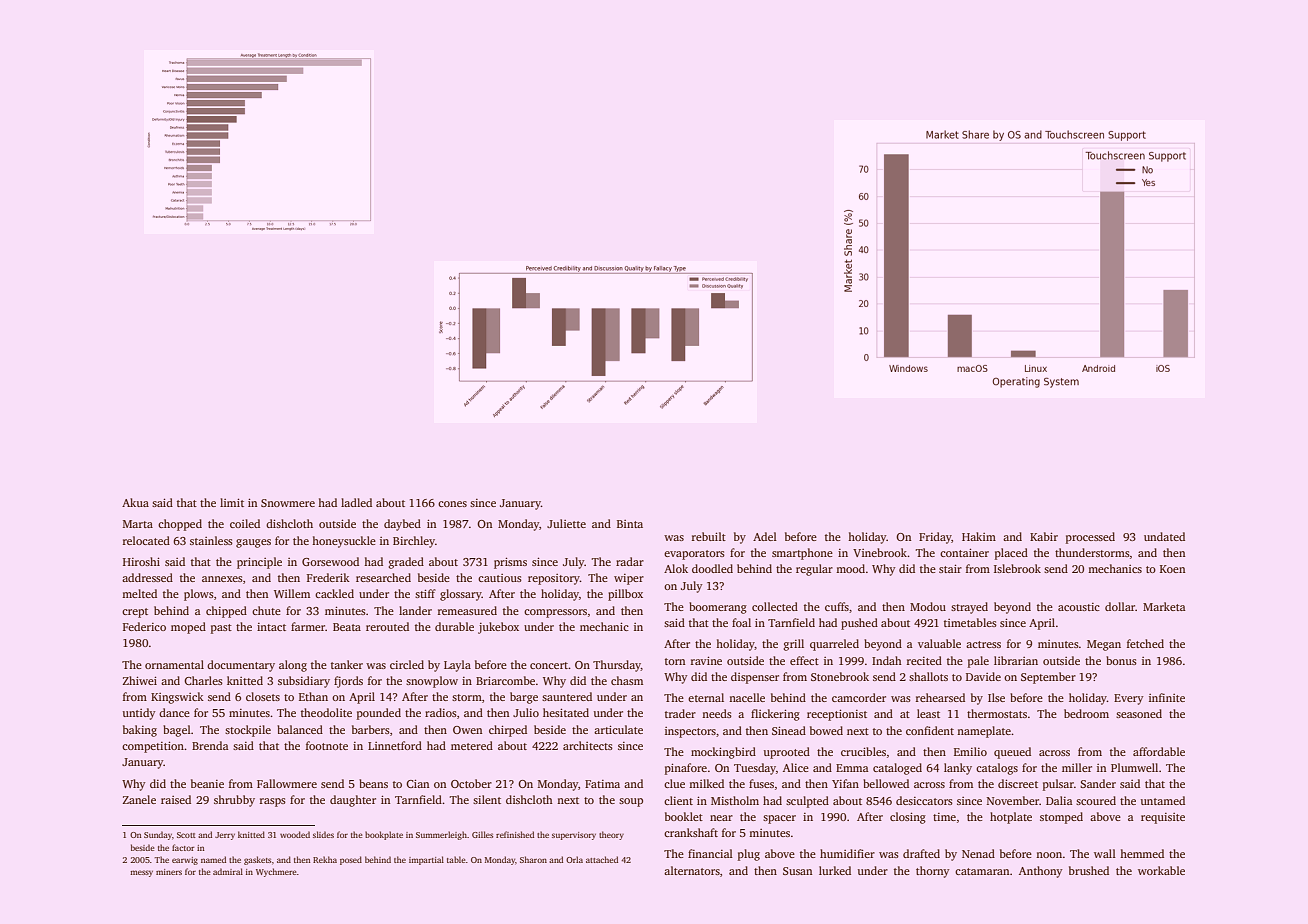  What do you see at coordinates (555, 613) in the image?
I see `compressors` at bounding box center [555, 613].
